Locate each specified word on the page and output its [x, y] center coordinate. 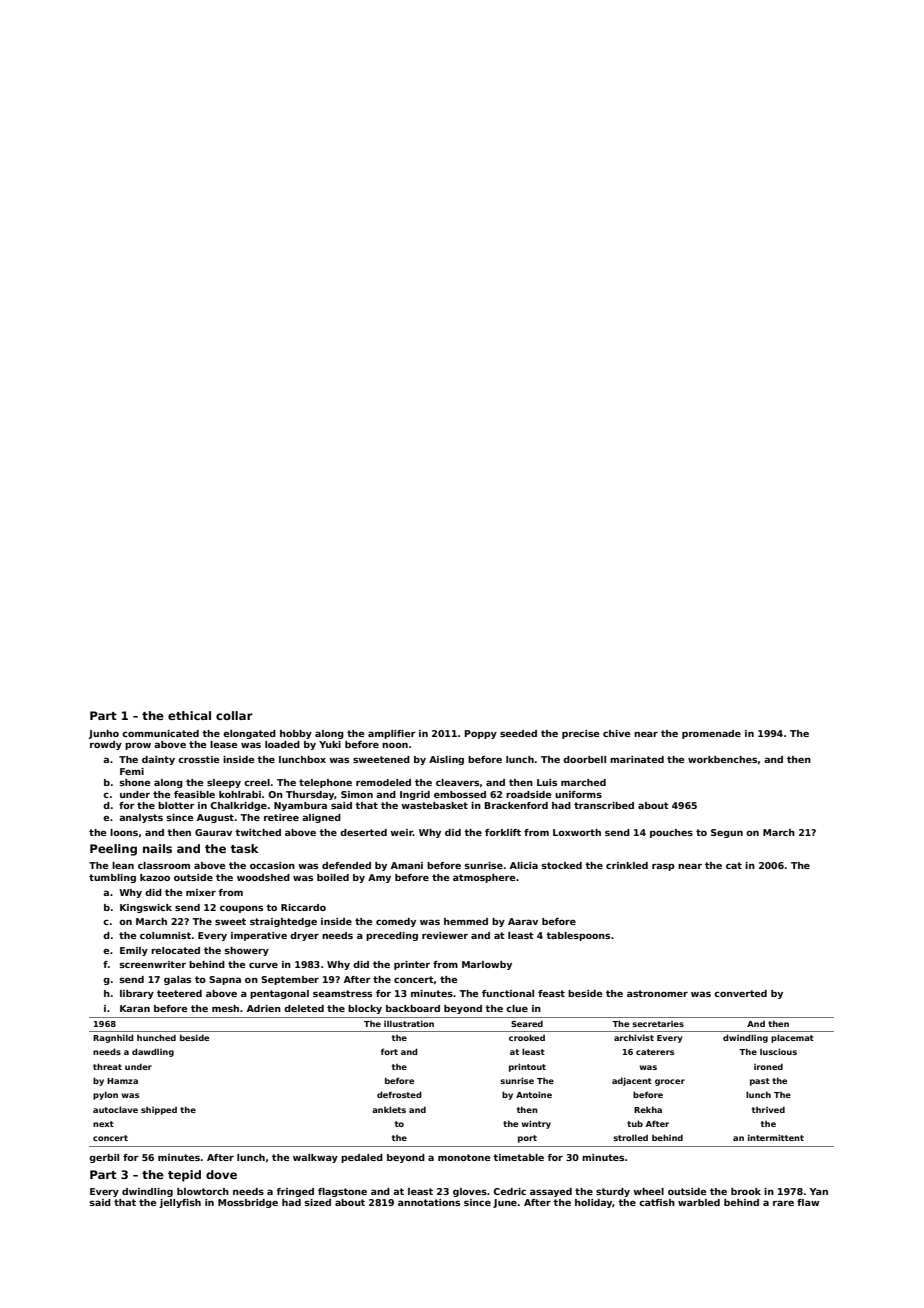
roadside [528, 794]
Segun [727, 833]
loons [124, 832]
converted [740, 993]
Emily [134, 951]
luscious [778, 1051]
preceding [392, 936]
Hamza [122, 1081]
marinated [637, 759]
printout [527, 1067]
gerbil [104, 1158]
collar [234, 715]
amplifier [392, 734]
